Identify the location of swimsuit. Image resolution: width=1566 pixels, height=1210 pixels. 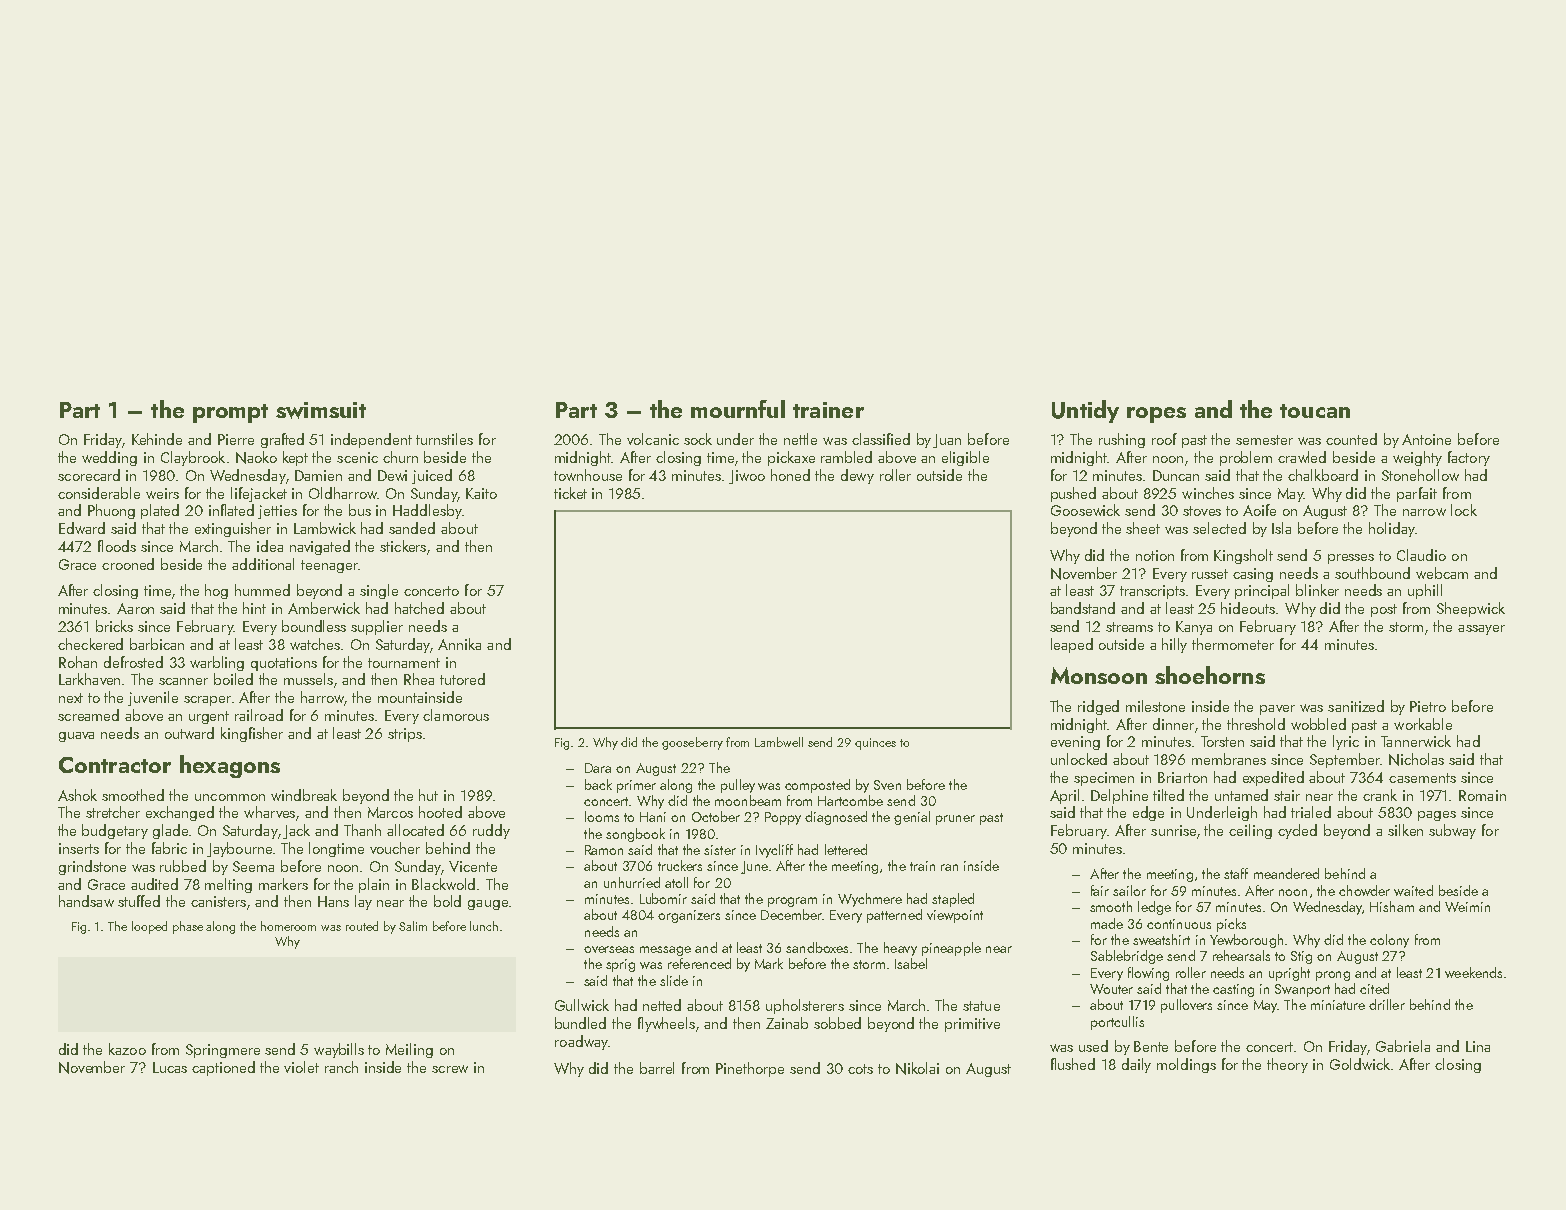
(321, 410).
